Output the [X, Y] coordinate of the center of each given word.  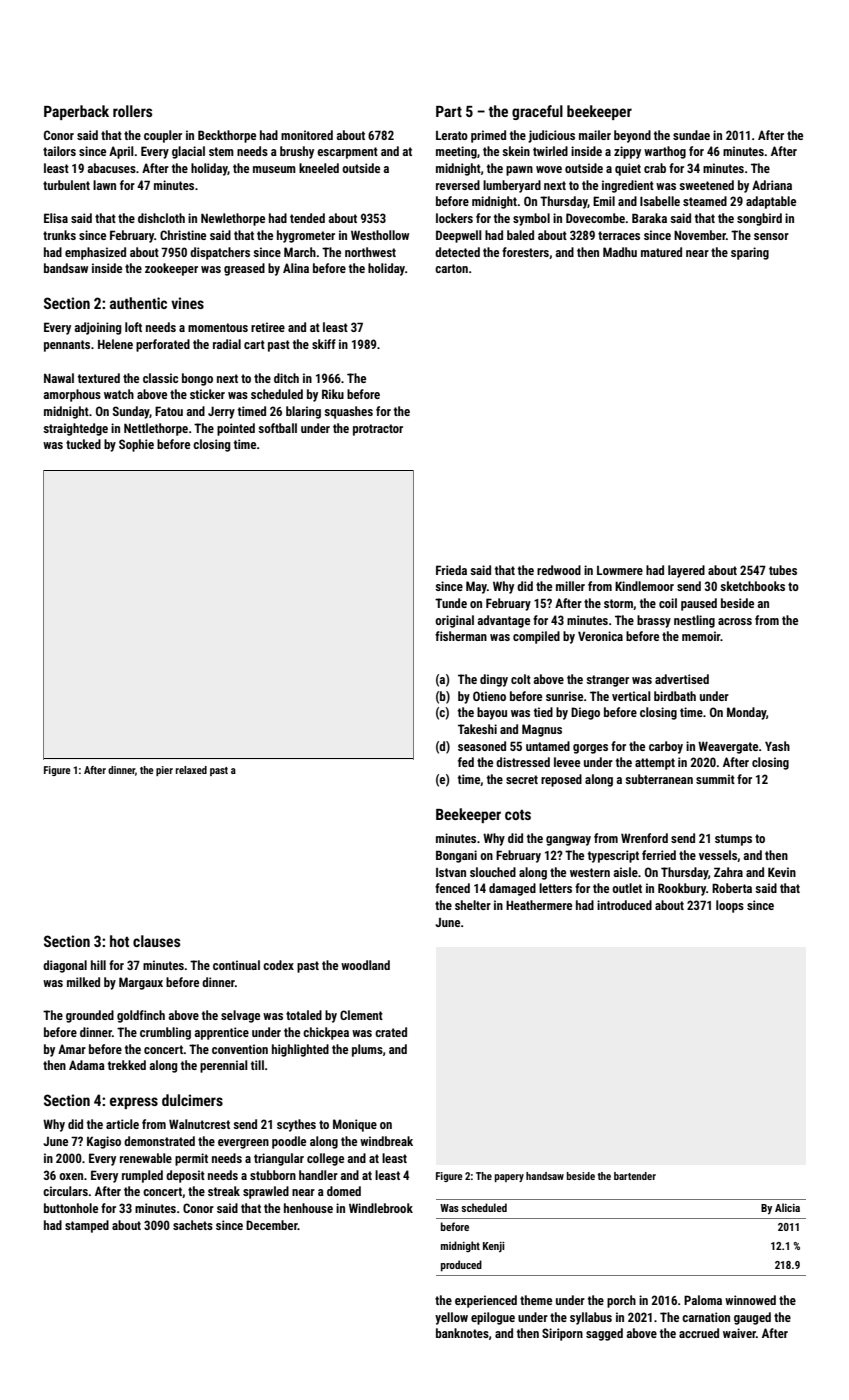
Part [449, 111]
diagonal [65, 966]
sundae [691, 135]
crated [391, 1032]
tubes [783, 570]
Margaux [141, 983]
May [476, 587]
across [735, 621]
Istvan [451, 872]
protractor [378, 430]
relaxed [191, 770]
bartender [635, 1176]
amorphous [72, 395]
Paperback [76, 112]
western [590, 872]
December [272, 1225]
